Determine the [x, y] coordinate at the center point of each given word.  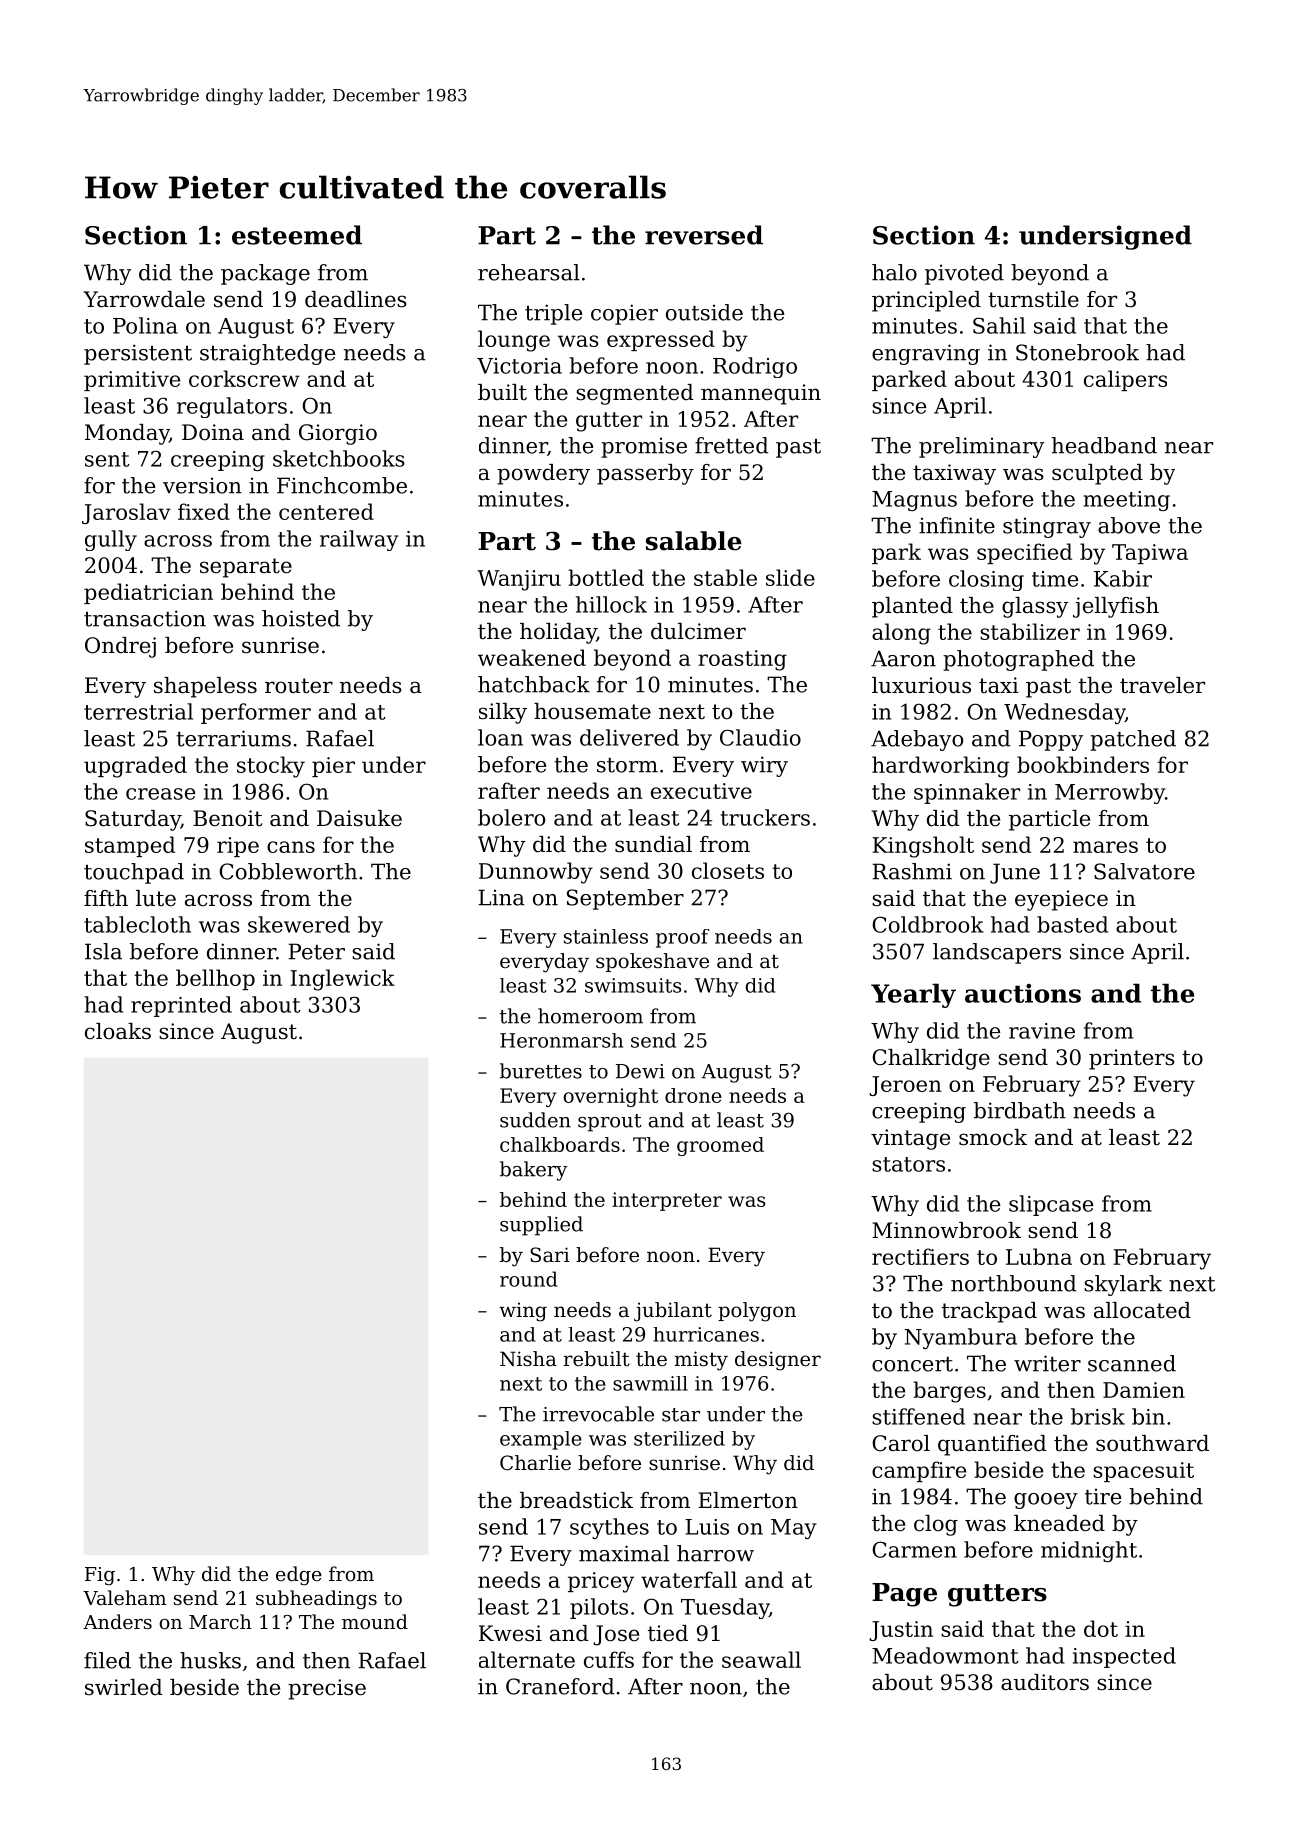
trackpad [989, 1312]
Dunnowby [536, 873]
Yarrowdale [144, 299]
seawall [761, 1659]
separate [246, 568]
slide [790, 577]
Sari [550, 1255]
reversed [704, 235]
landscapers [997, 953]
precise [327, 1689]
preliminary [981, 447]
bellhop [215, 979]
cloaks [118, 1031]
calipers [1125, 380]
